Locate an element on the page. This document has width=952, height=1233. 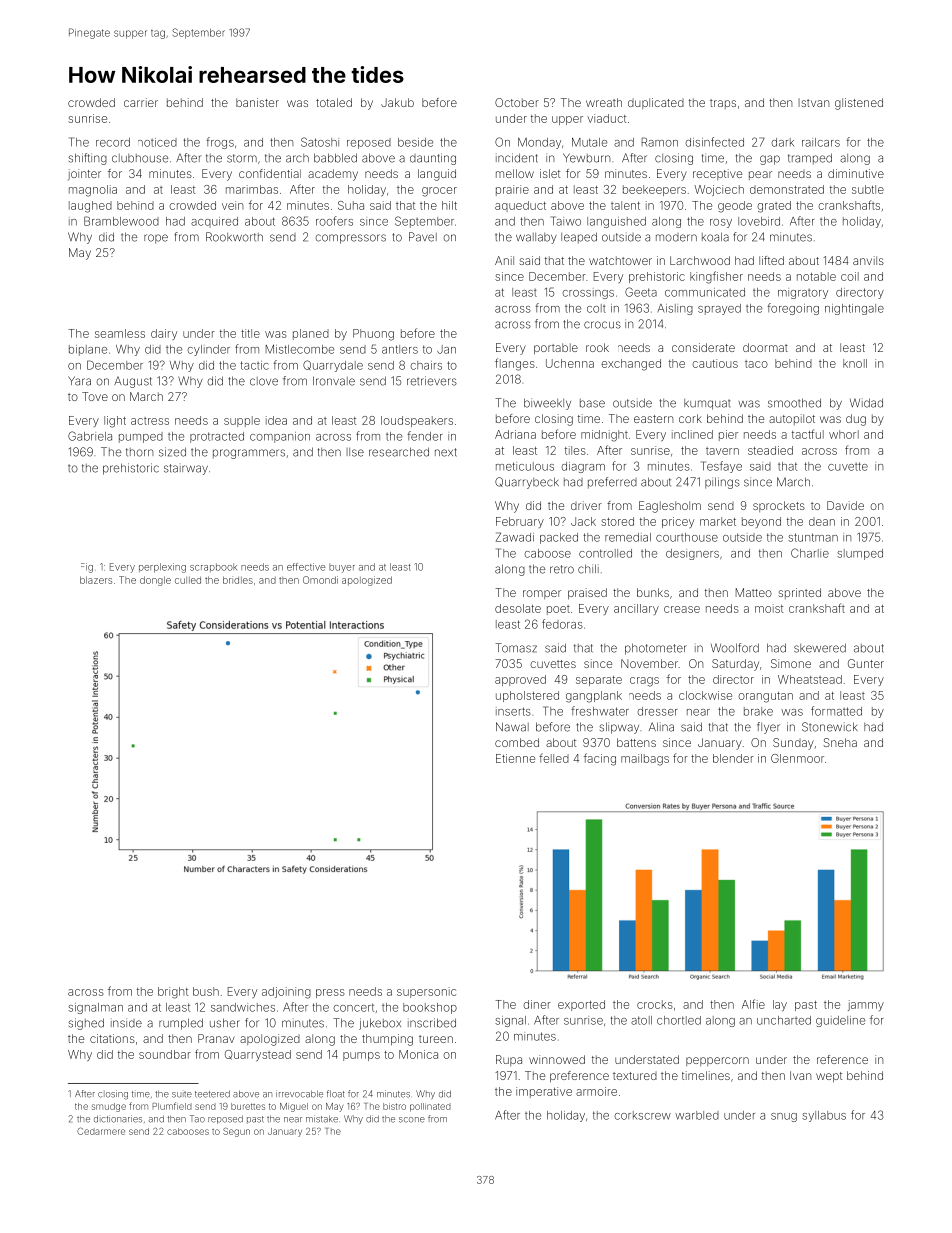
Istvan is located at coordinates (814, 103).
